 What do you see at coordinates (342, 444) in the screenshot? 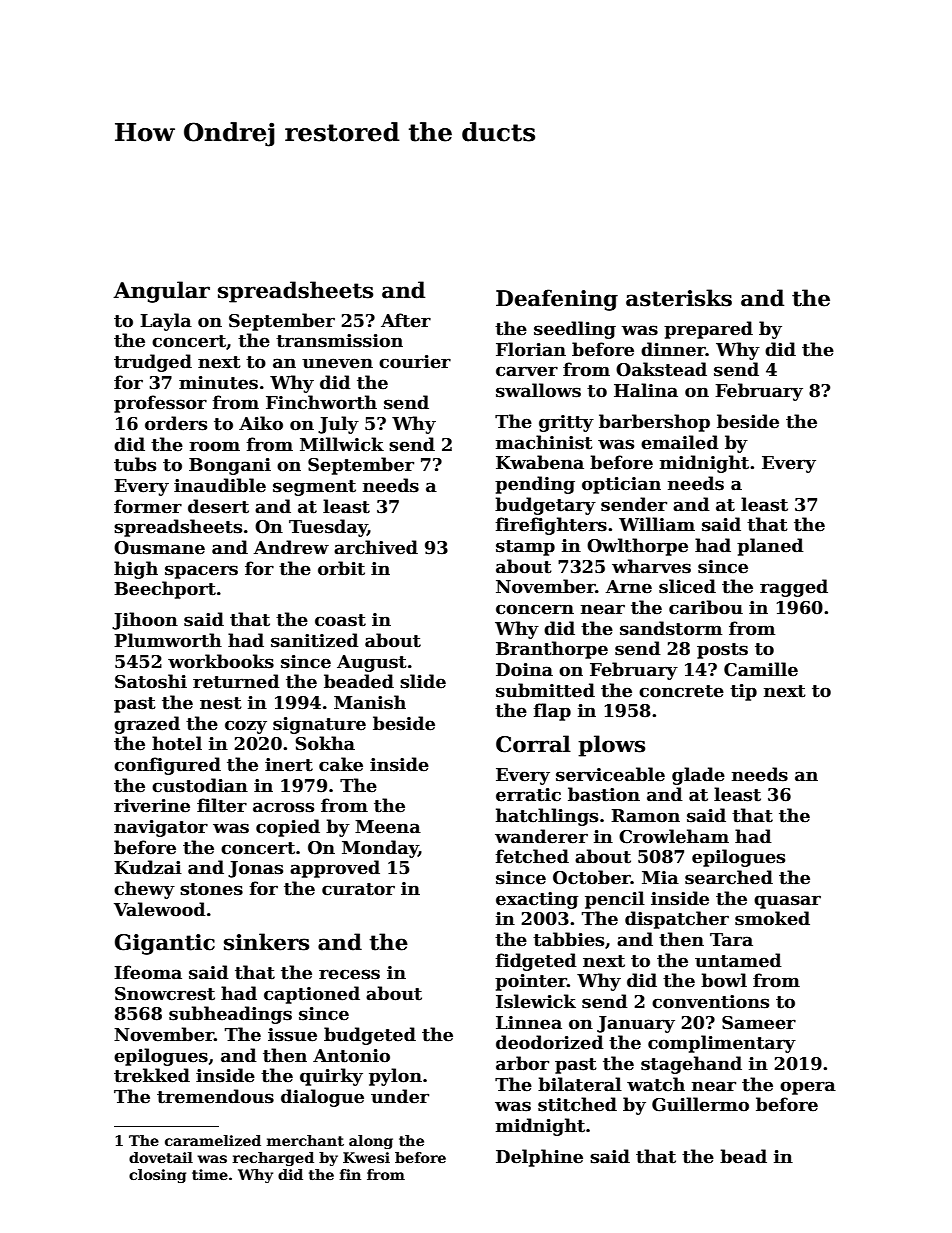
I see `Millwick` at bounding box center [342, 444].
